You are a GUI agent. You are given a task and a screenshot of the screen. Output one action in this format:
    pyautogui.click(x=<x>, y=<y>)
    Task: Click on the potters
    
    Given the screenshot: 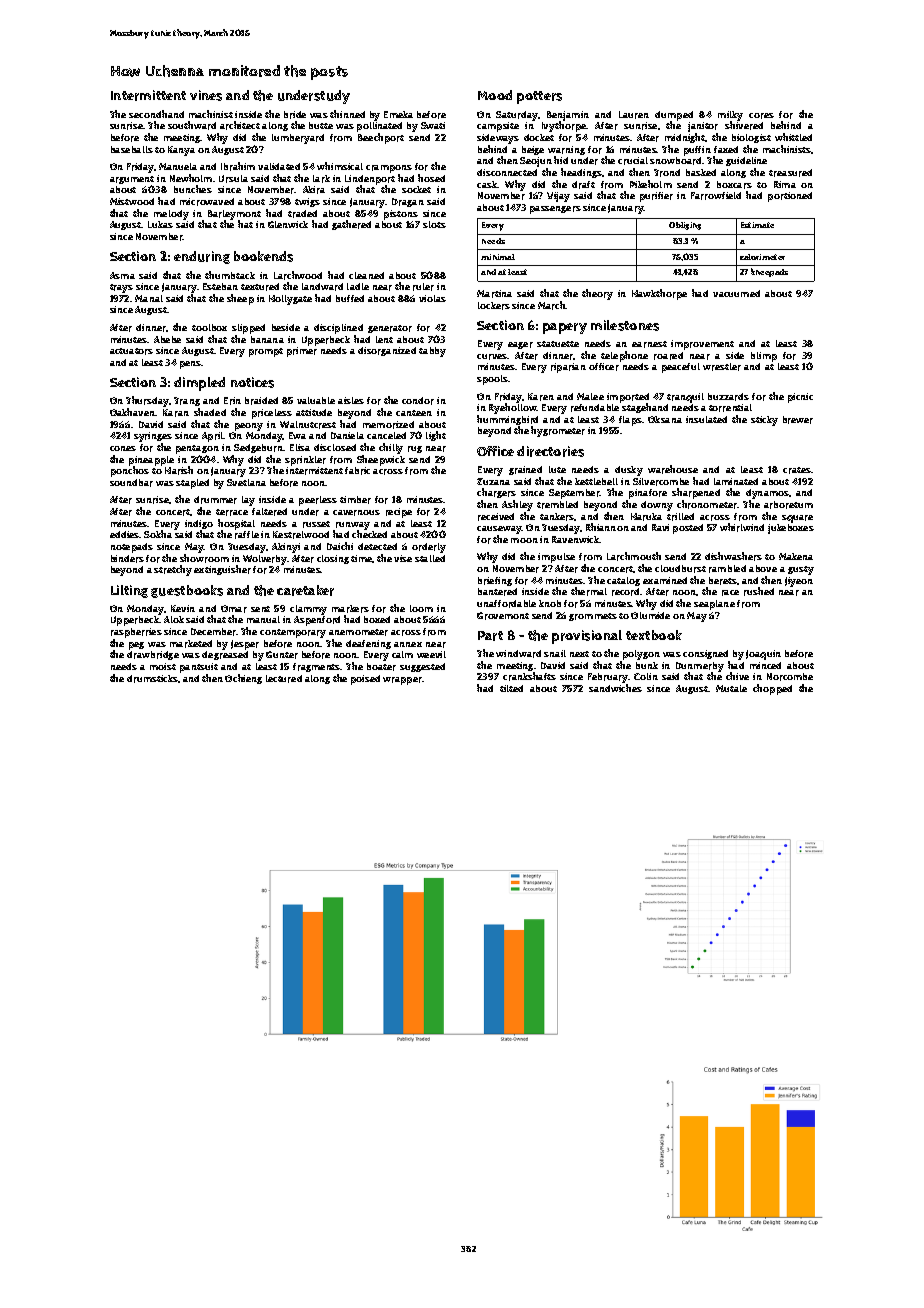 What is the action you would take?
    pyautogui.click(x=539, y=97)
